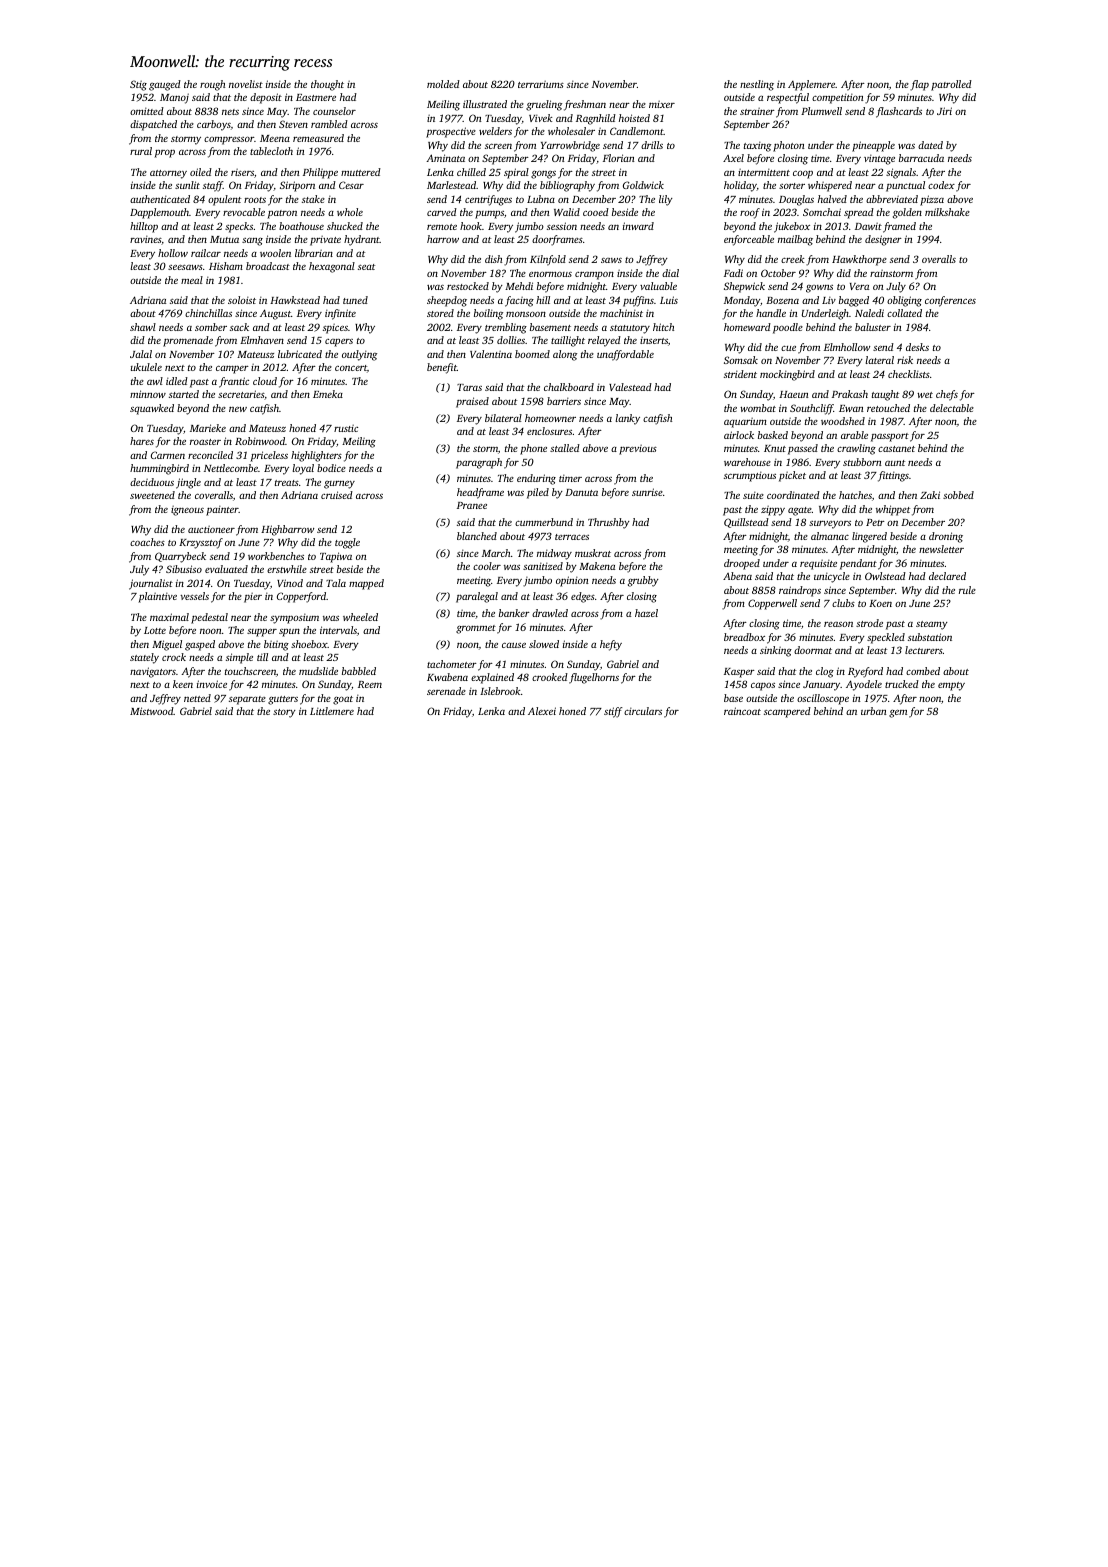 This screenshot has height=1567, width=1108. Describe the element at coordinates (472, 505) in the screenshot. I see `Pranee` at that location.
